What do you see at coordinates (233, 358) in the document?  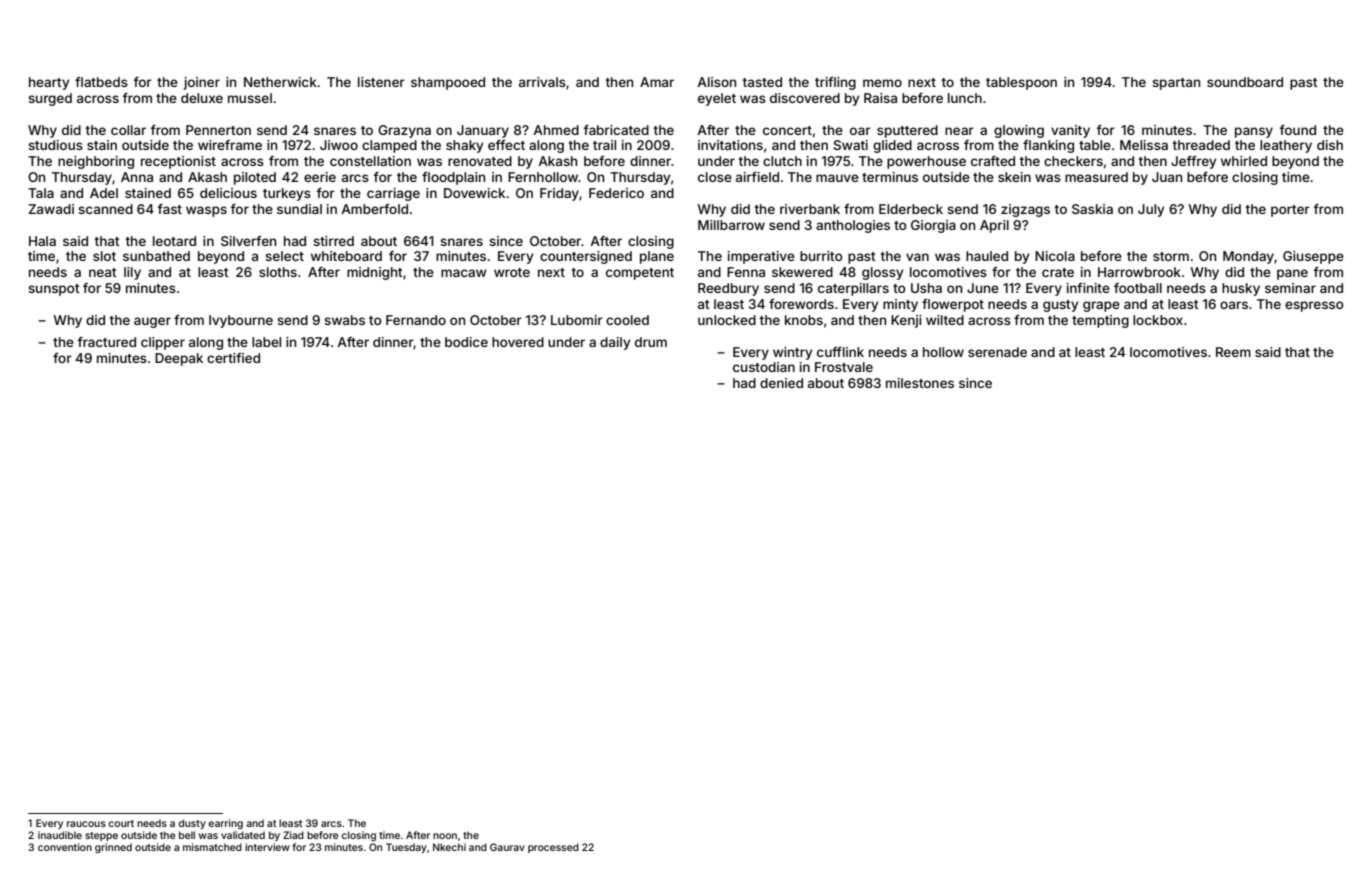 I see `certified` at bounding box center [233, 358].
